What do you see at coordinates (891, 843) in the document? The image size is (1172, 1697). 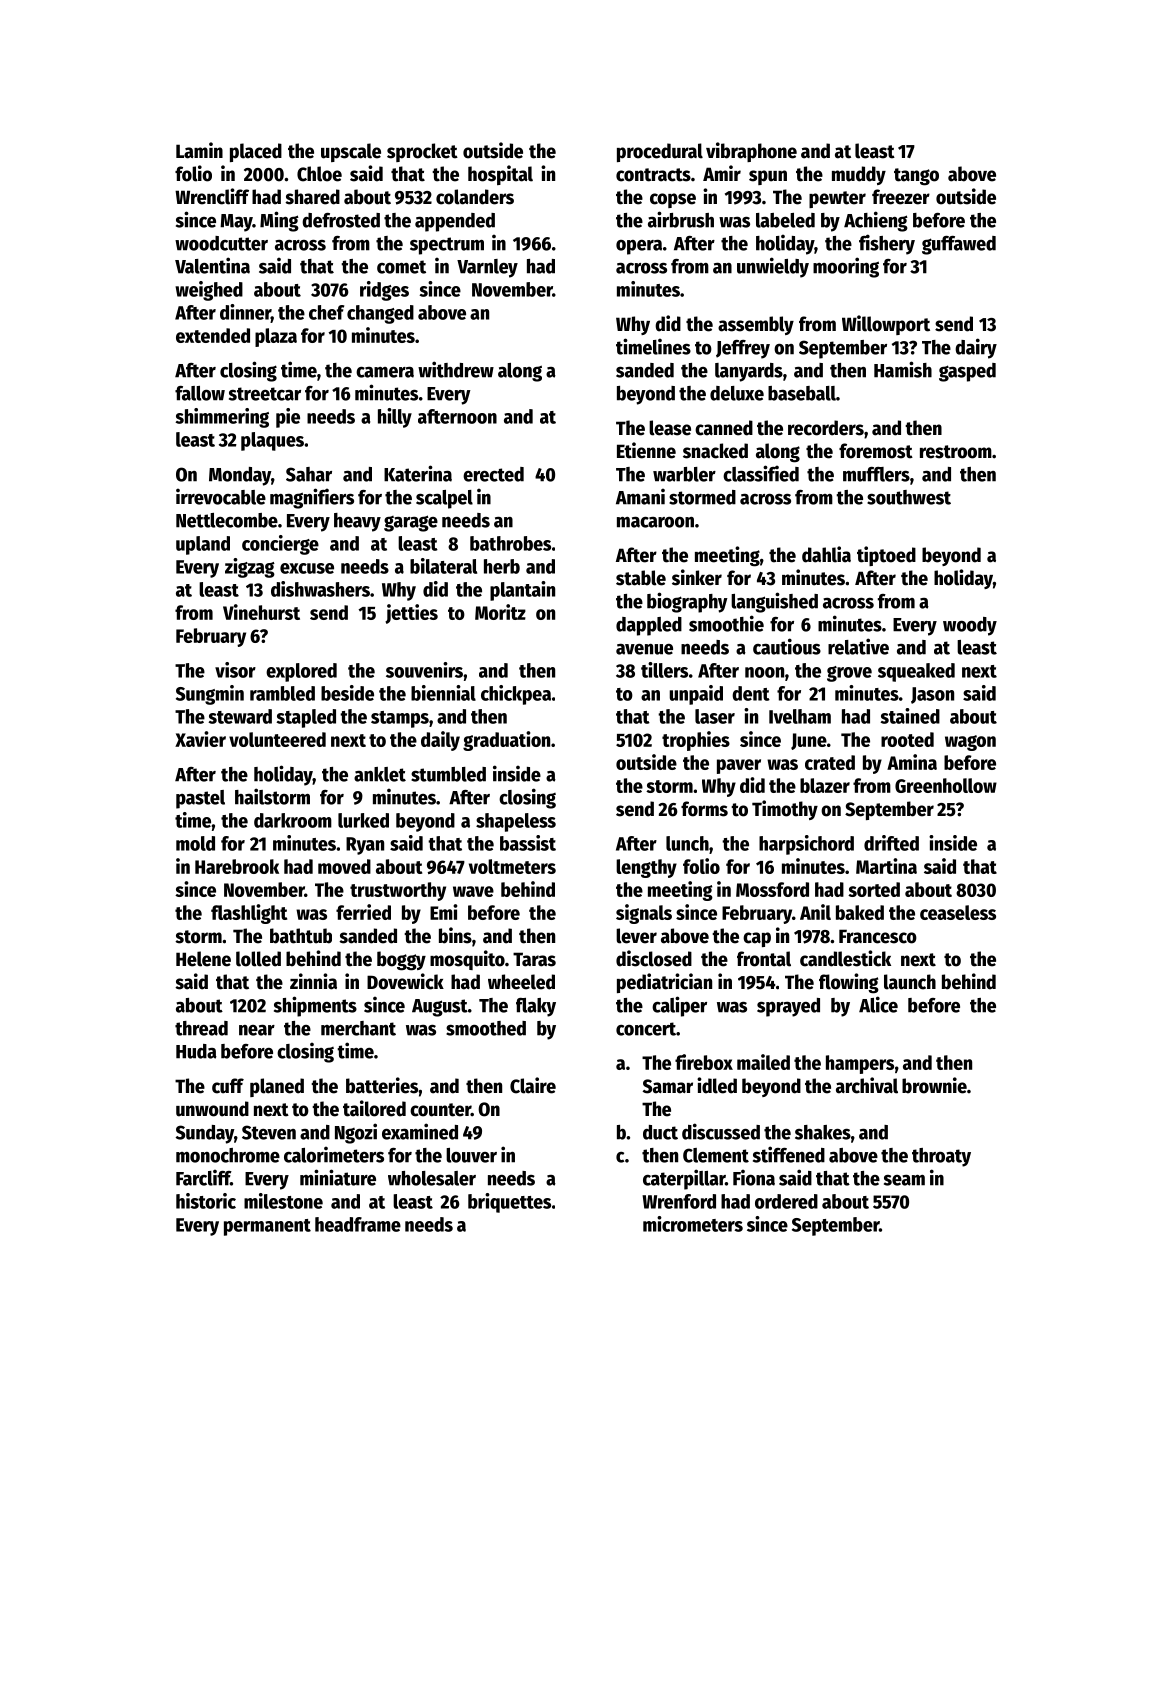 I see `drifted` at bounding box center [891, 843].
